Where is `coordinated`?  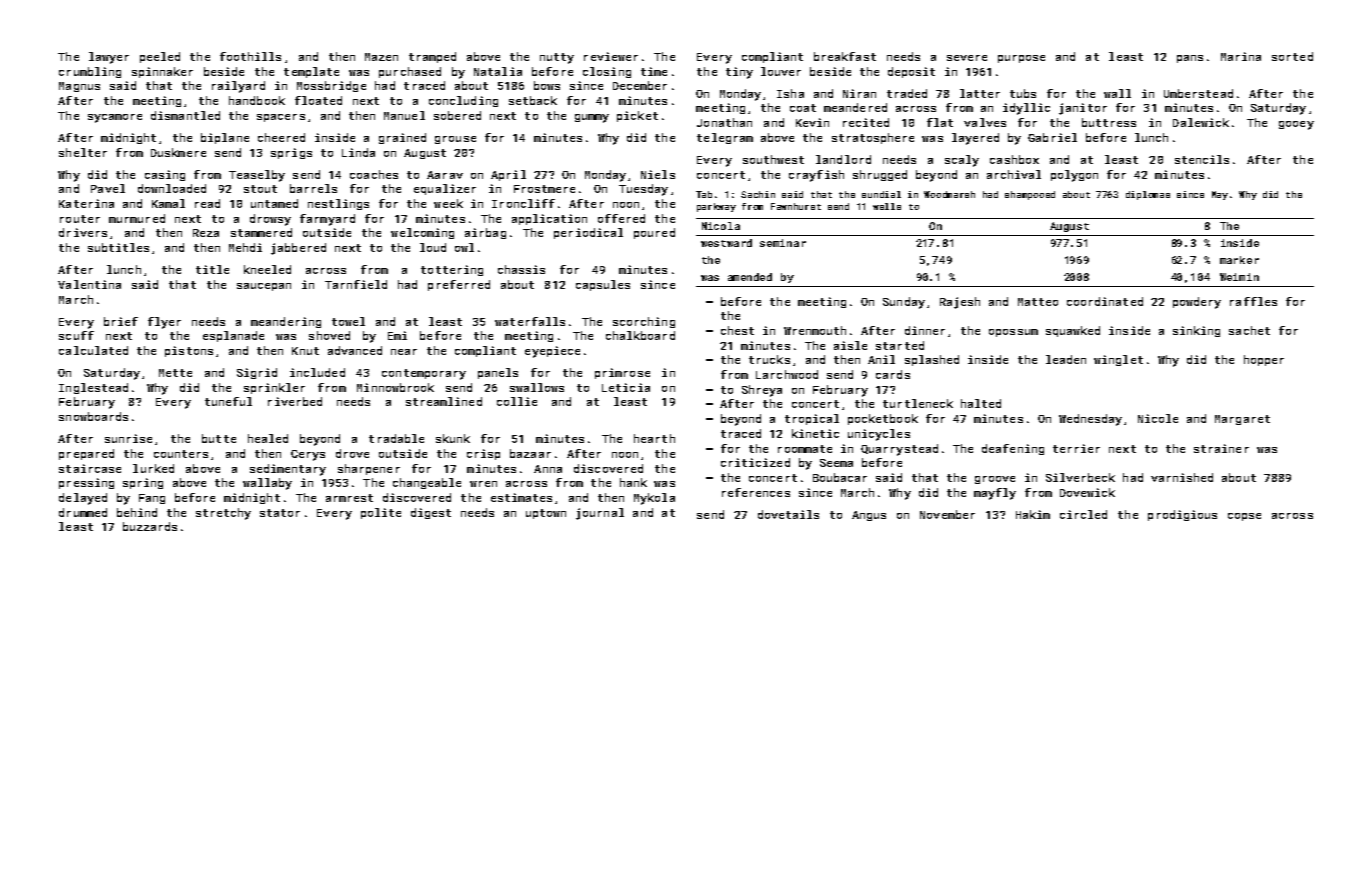
coordinated is located at coordinates (1105, 301).
